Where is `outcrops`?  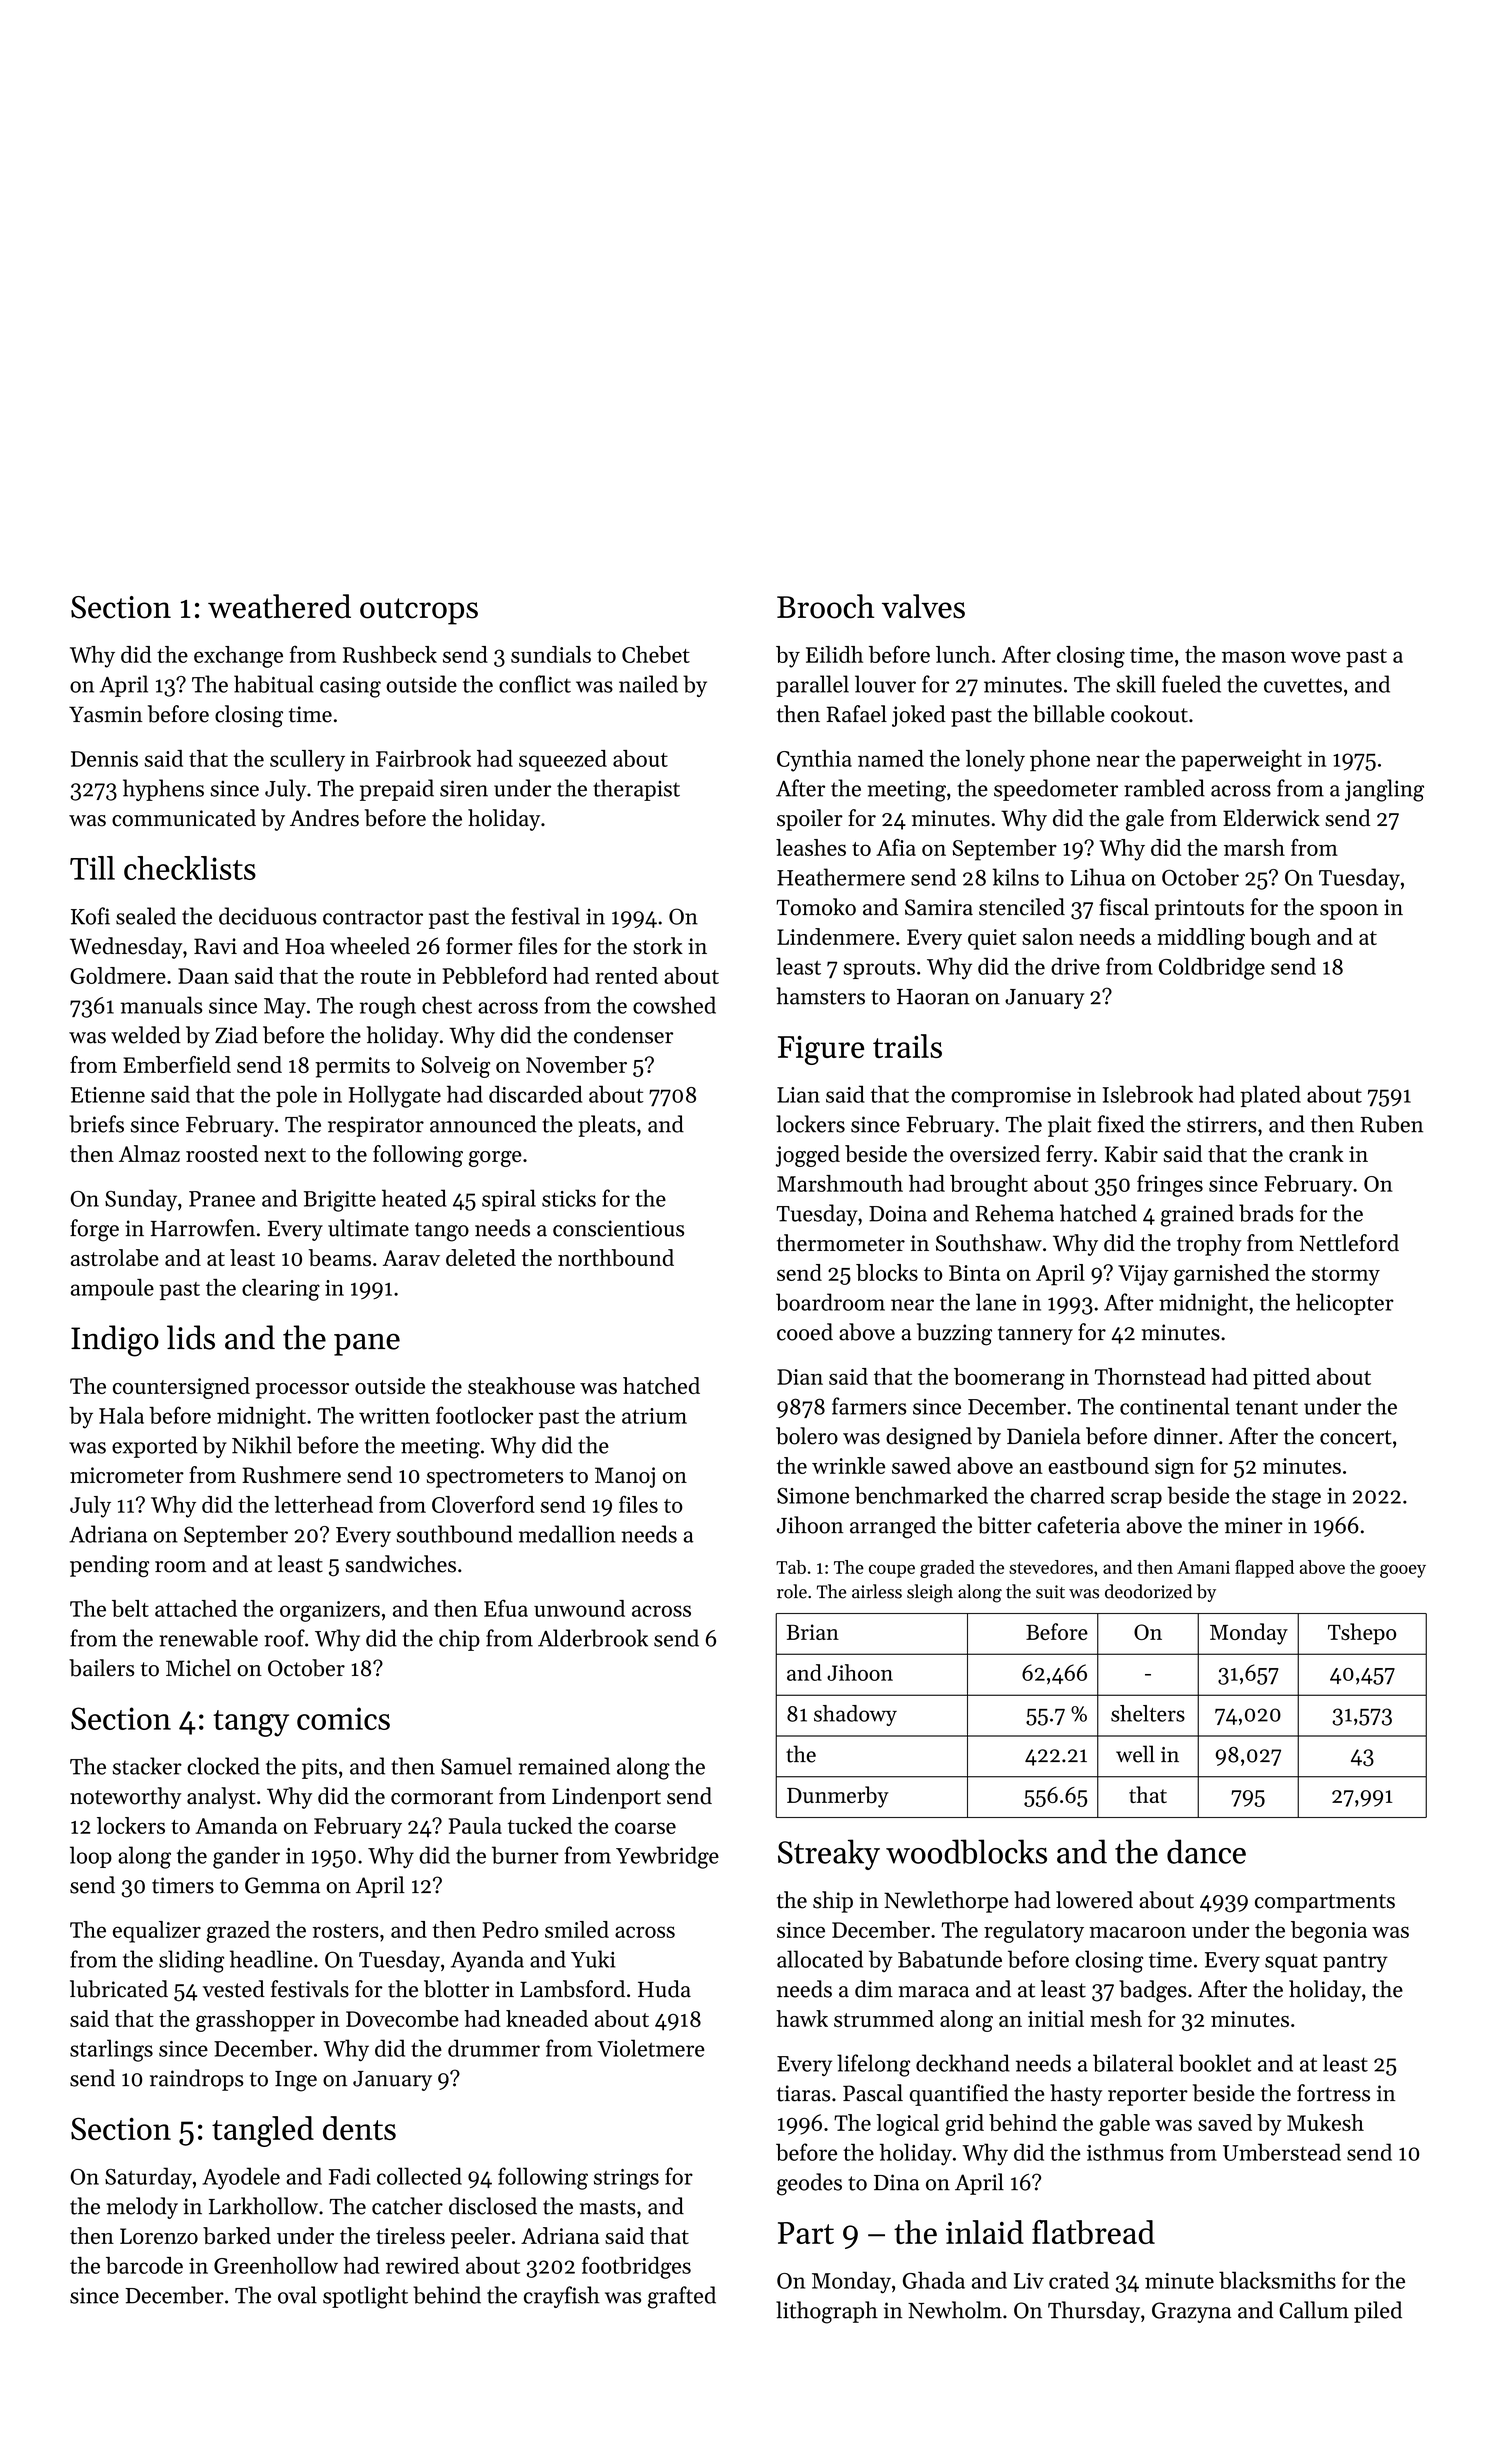 outcrops is located at coordinates (419, 611).
